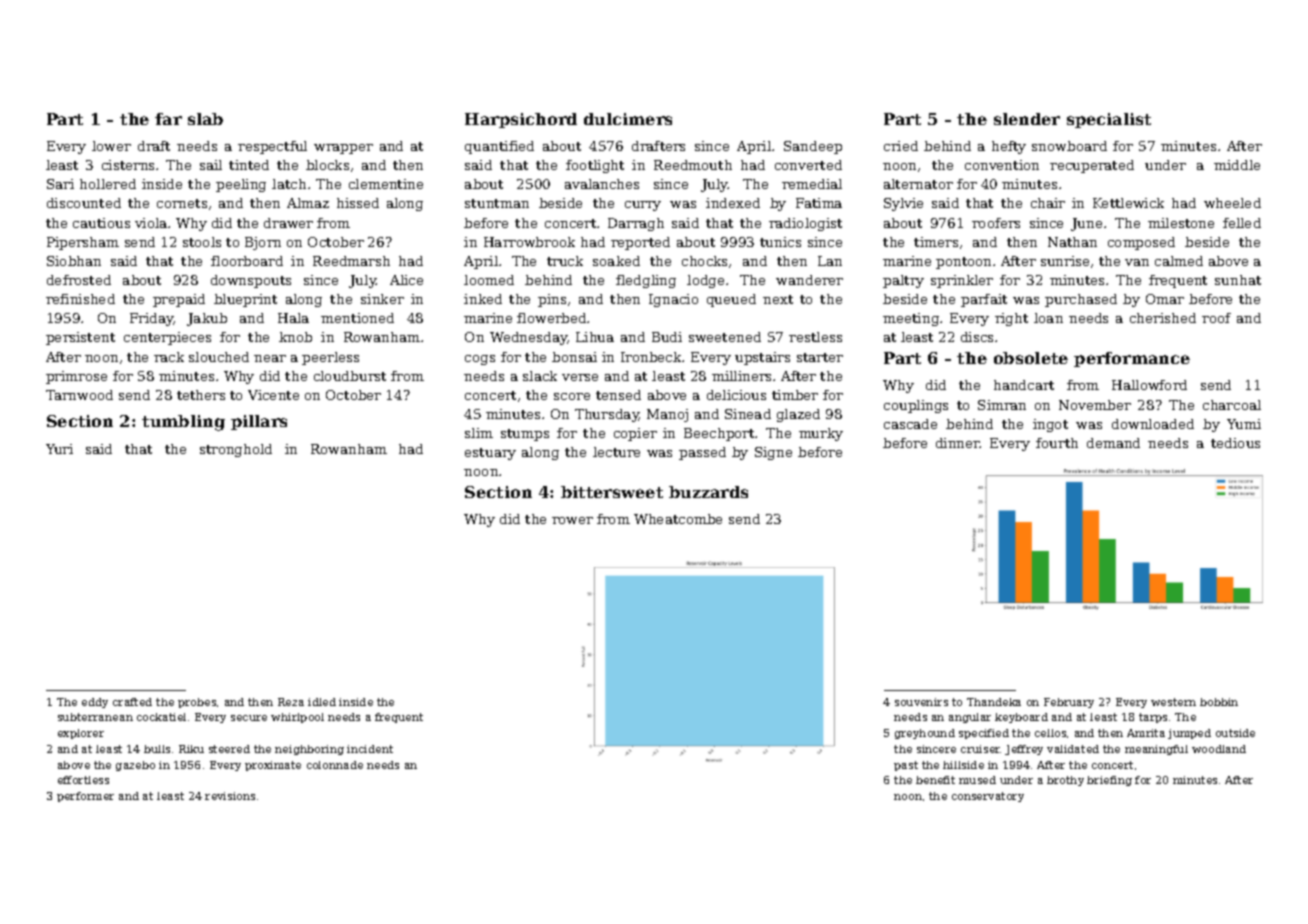 This image has width=1308, height=924. Describe the element at coordinates (490, 454) in the image. I see `estuary` at that location.
